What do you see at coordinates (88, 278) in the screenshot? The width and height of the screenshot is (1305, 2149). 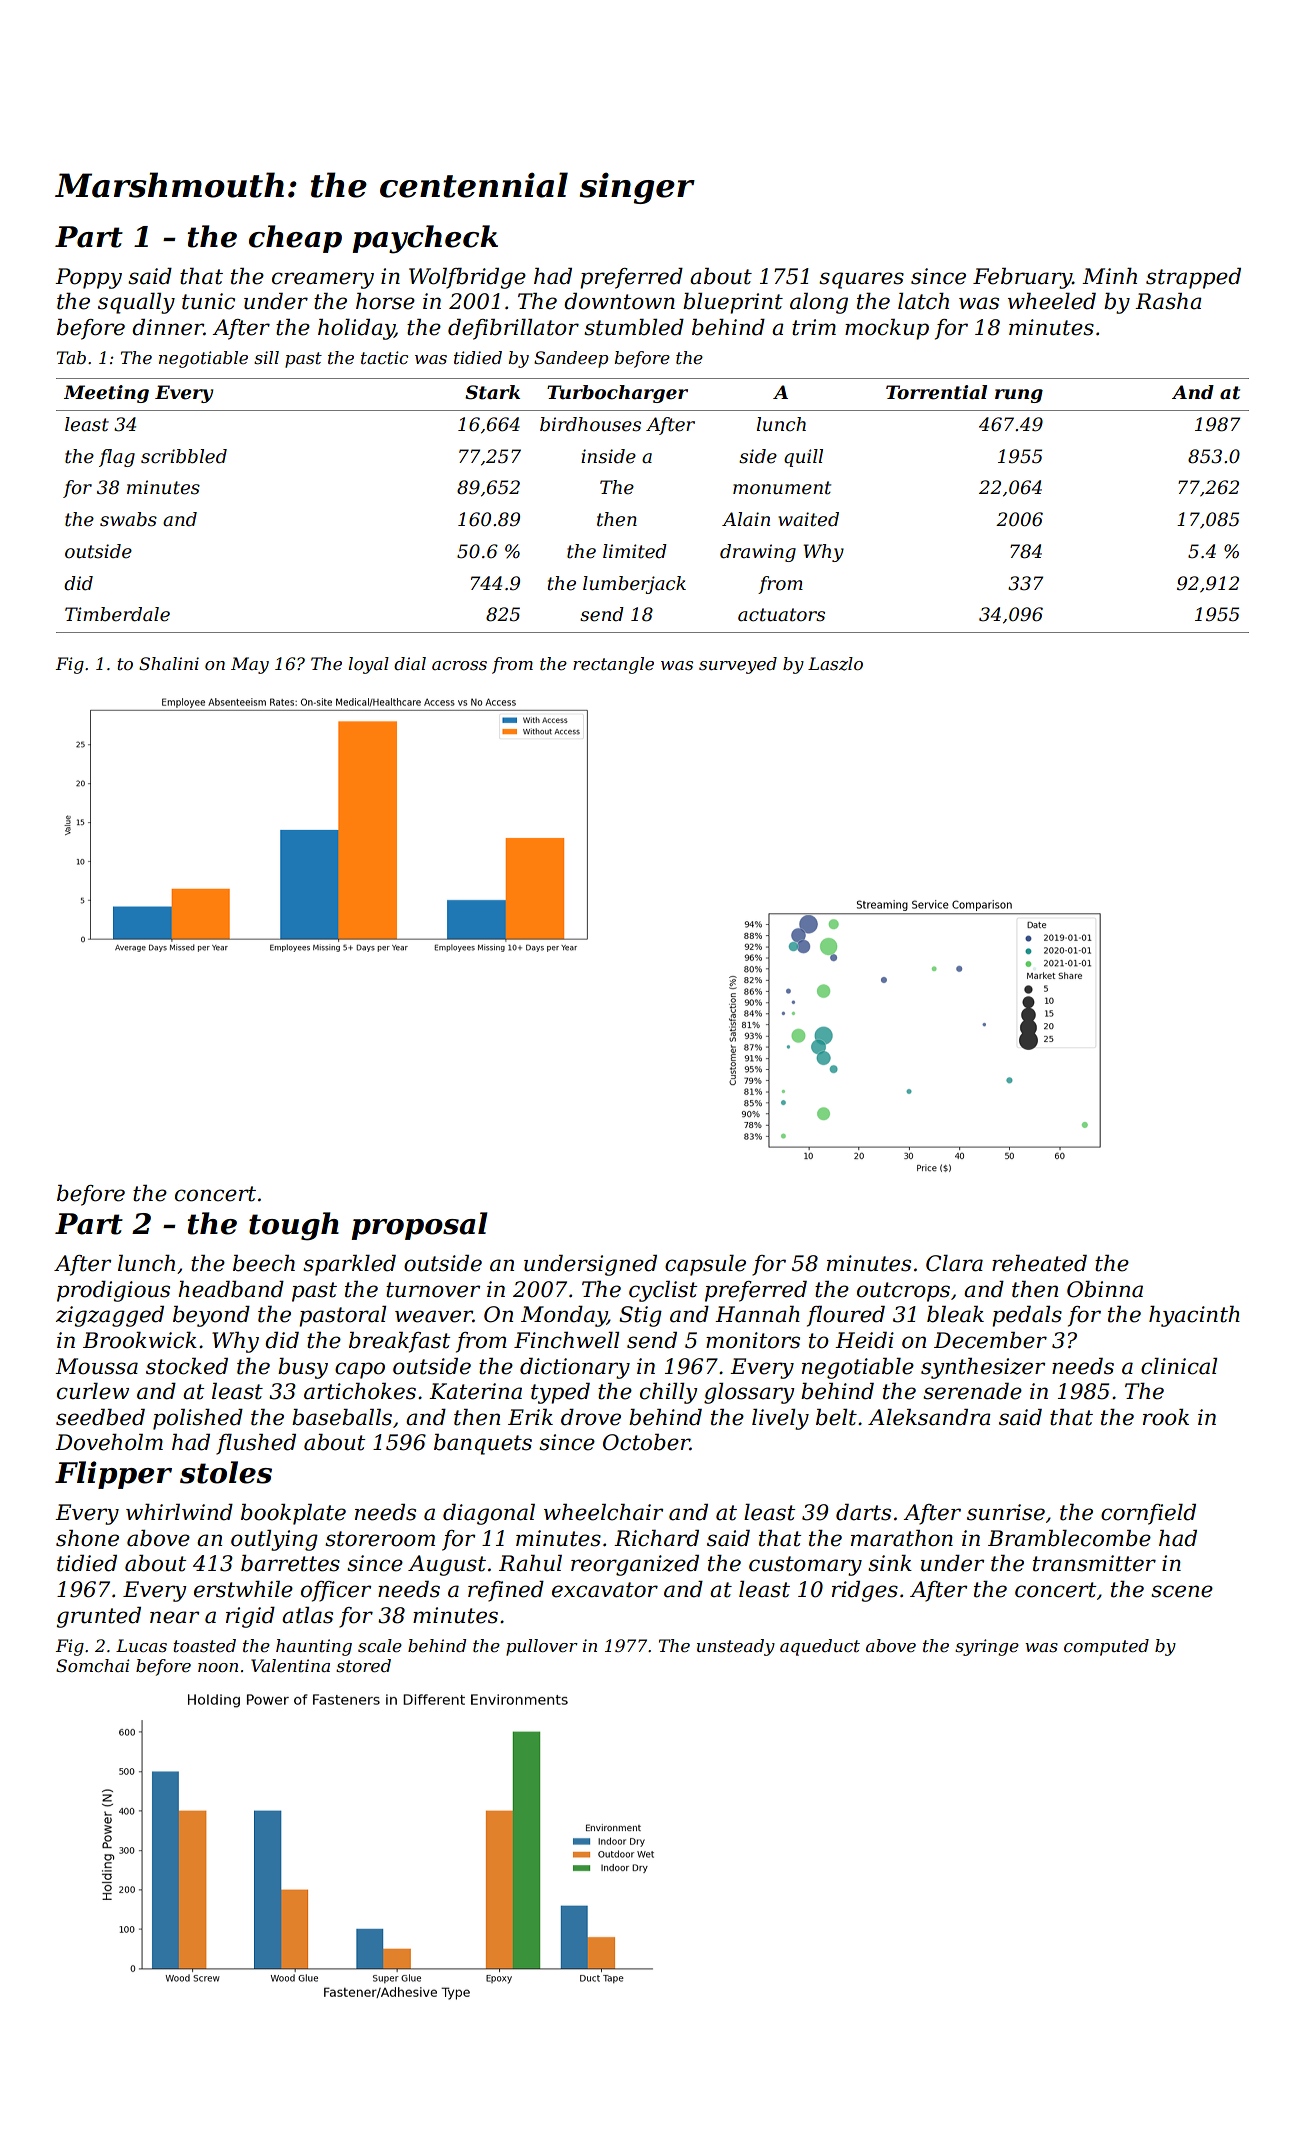 I see `Poppy` at bounding box center [88, 278].
